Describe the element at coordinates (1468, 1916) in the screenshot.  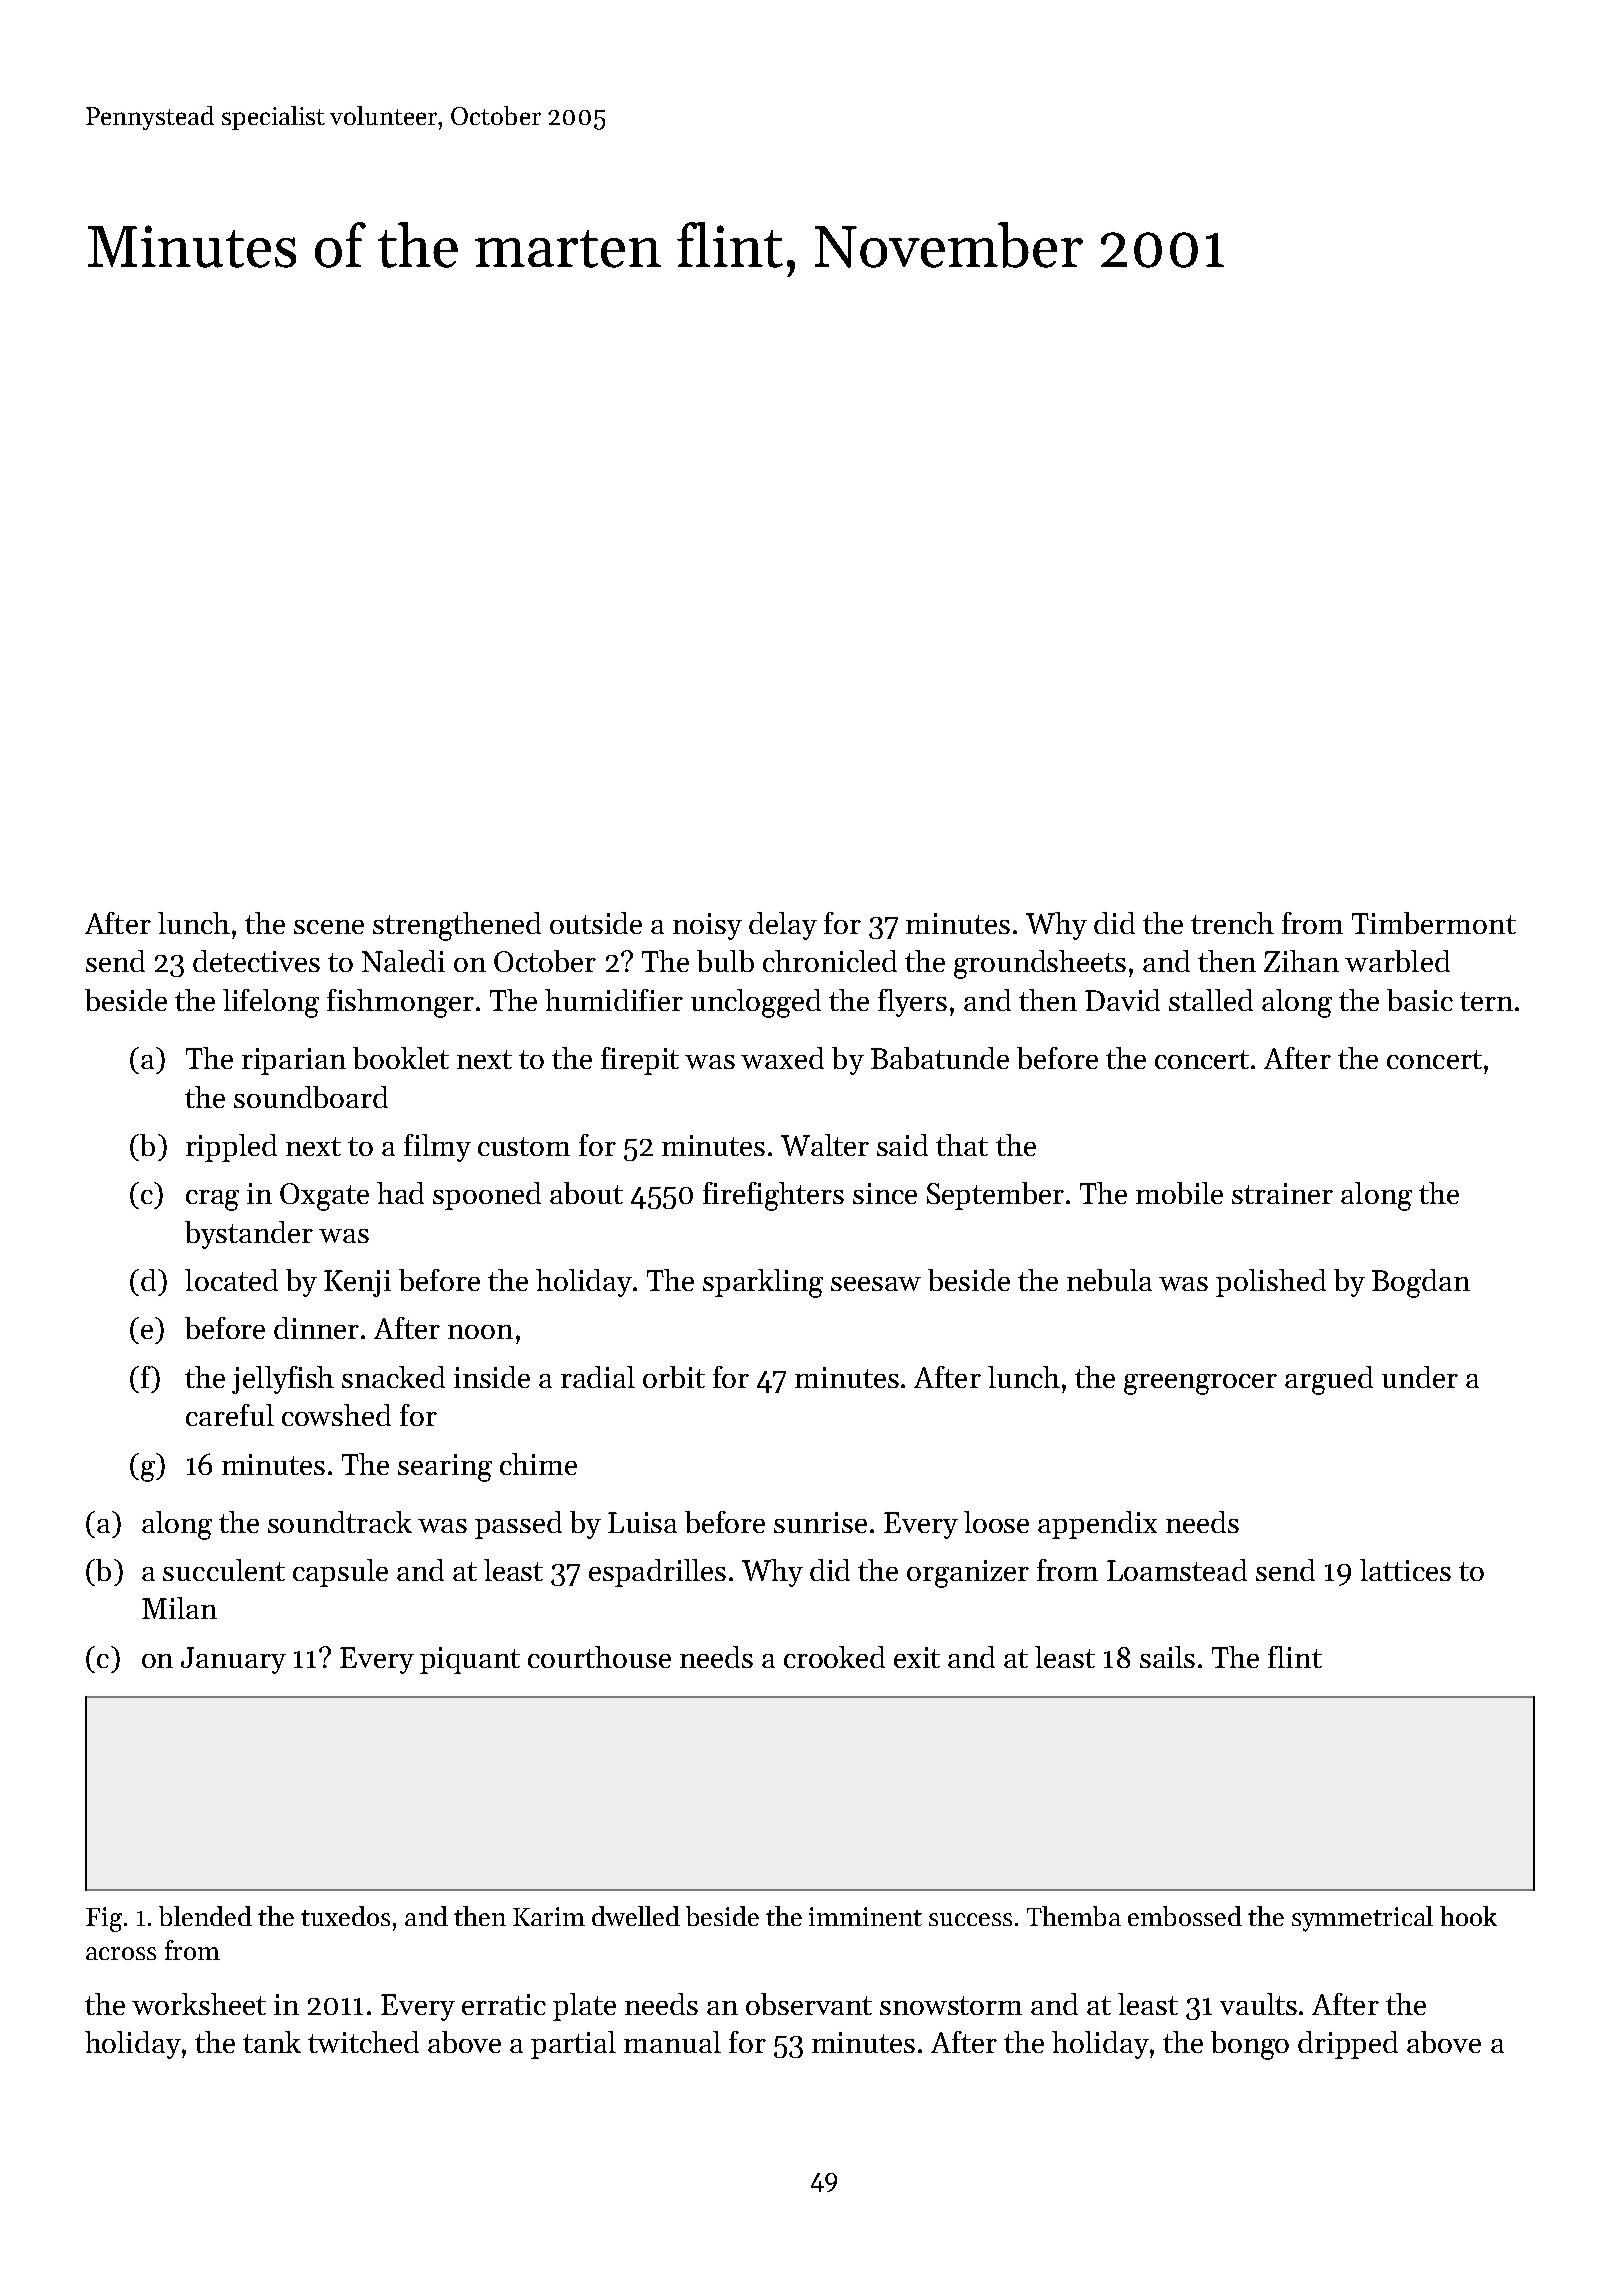
I see `hook` at that location.
